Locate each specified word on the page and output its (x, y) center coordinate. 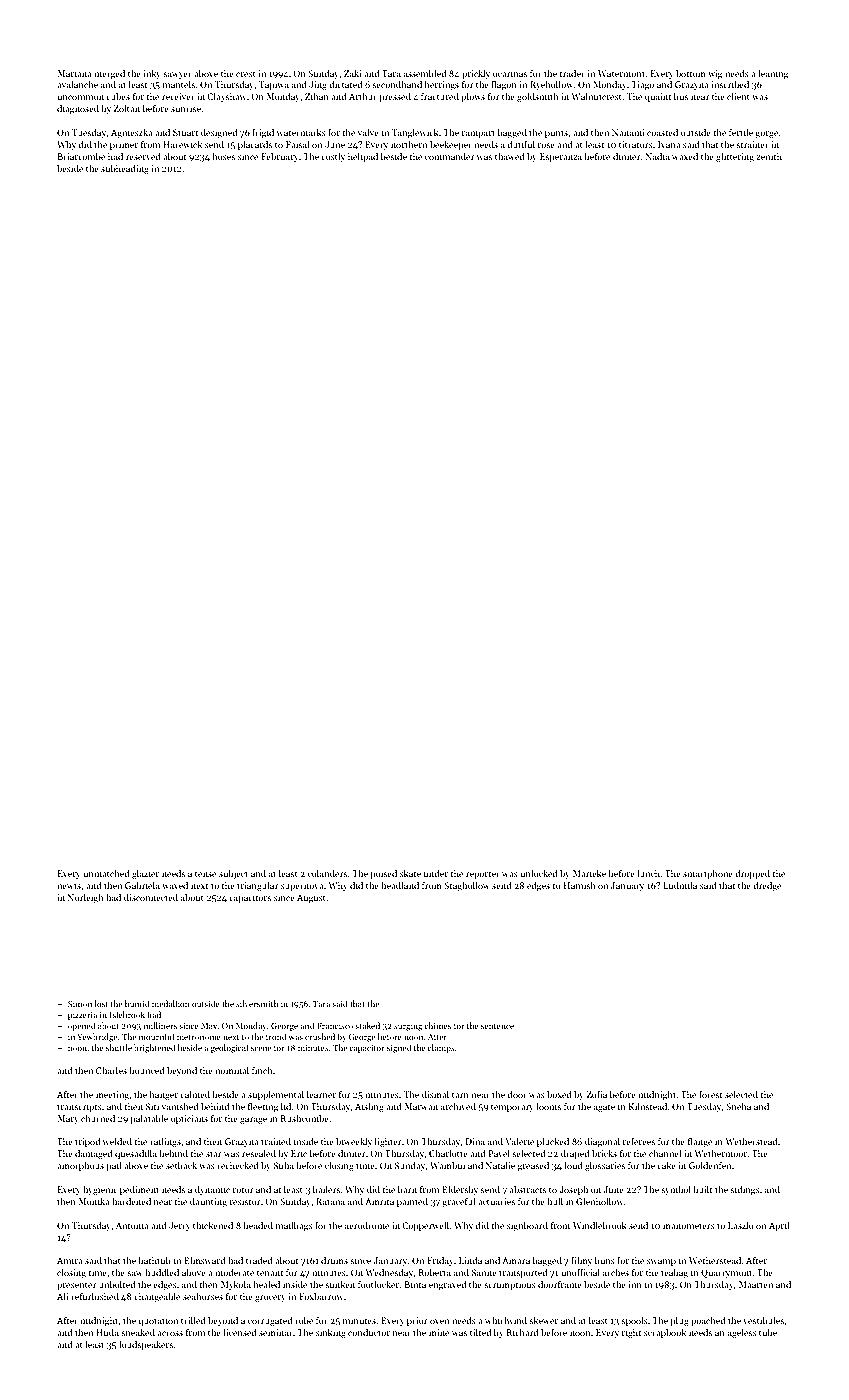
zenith (769, 156)
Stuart (185, 132)
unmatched (106, 873)
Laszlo (741, 1225)
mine (439, 1332)
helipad (363, 157)
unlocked (539, 873)
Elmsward (205, 1260)
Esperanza (561, 157)
